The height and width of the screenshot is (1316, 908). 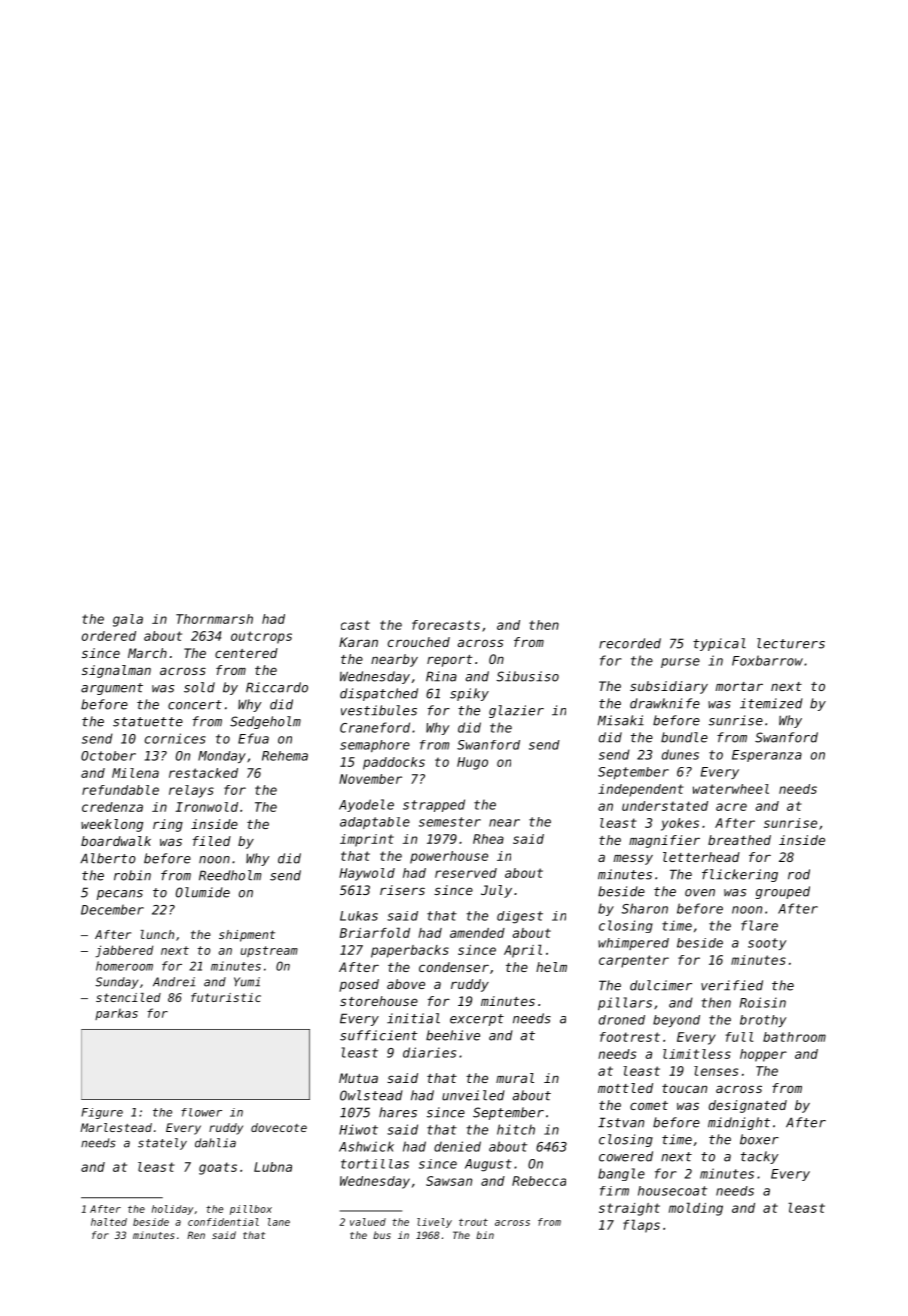 What do you see at coordinates (661, 985) in the screenshot?
I see `dulcimer` at bounding box center [661, 985].
